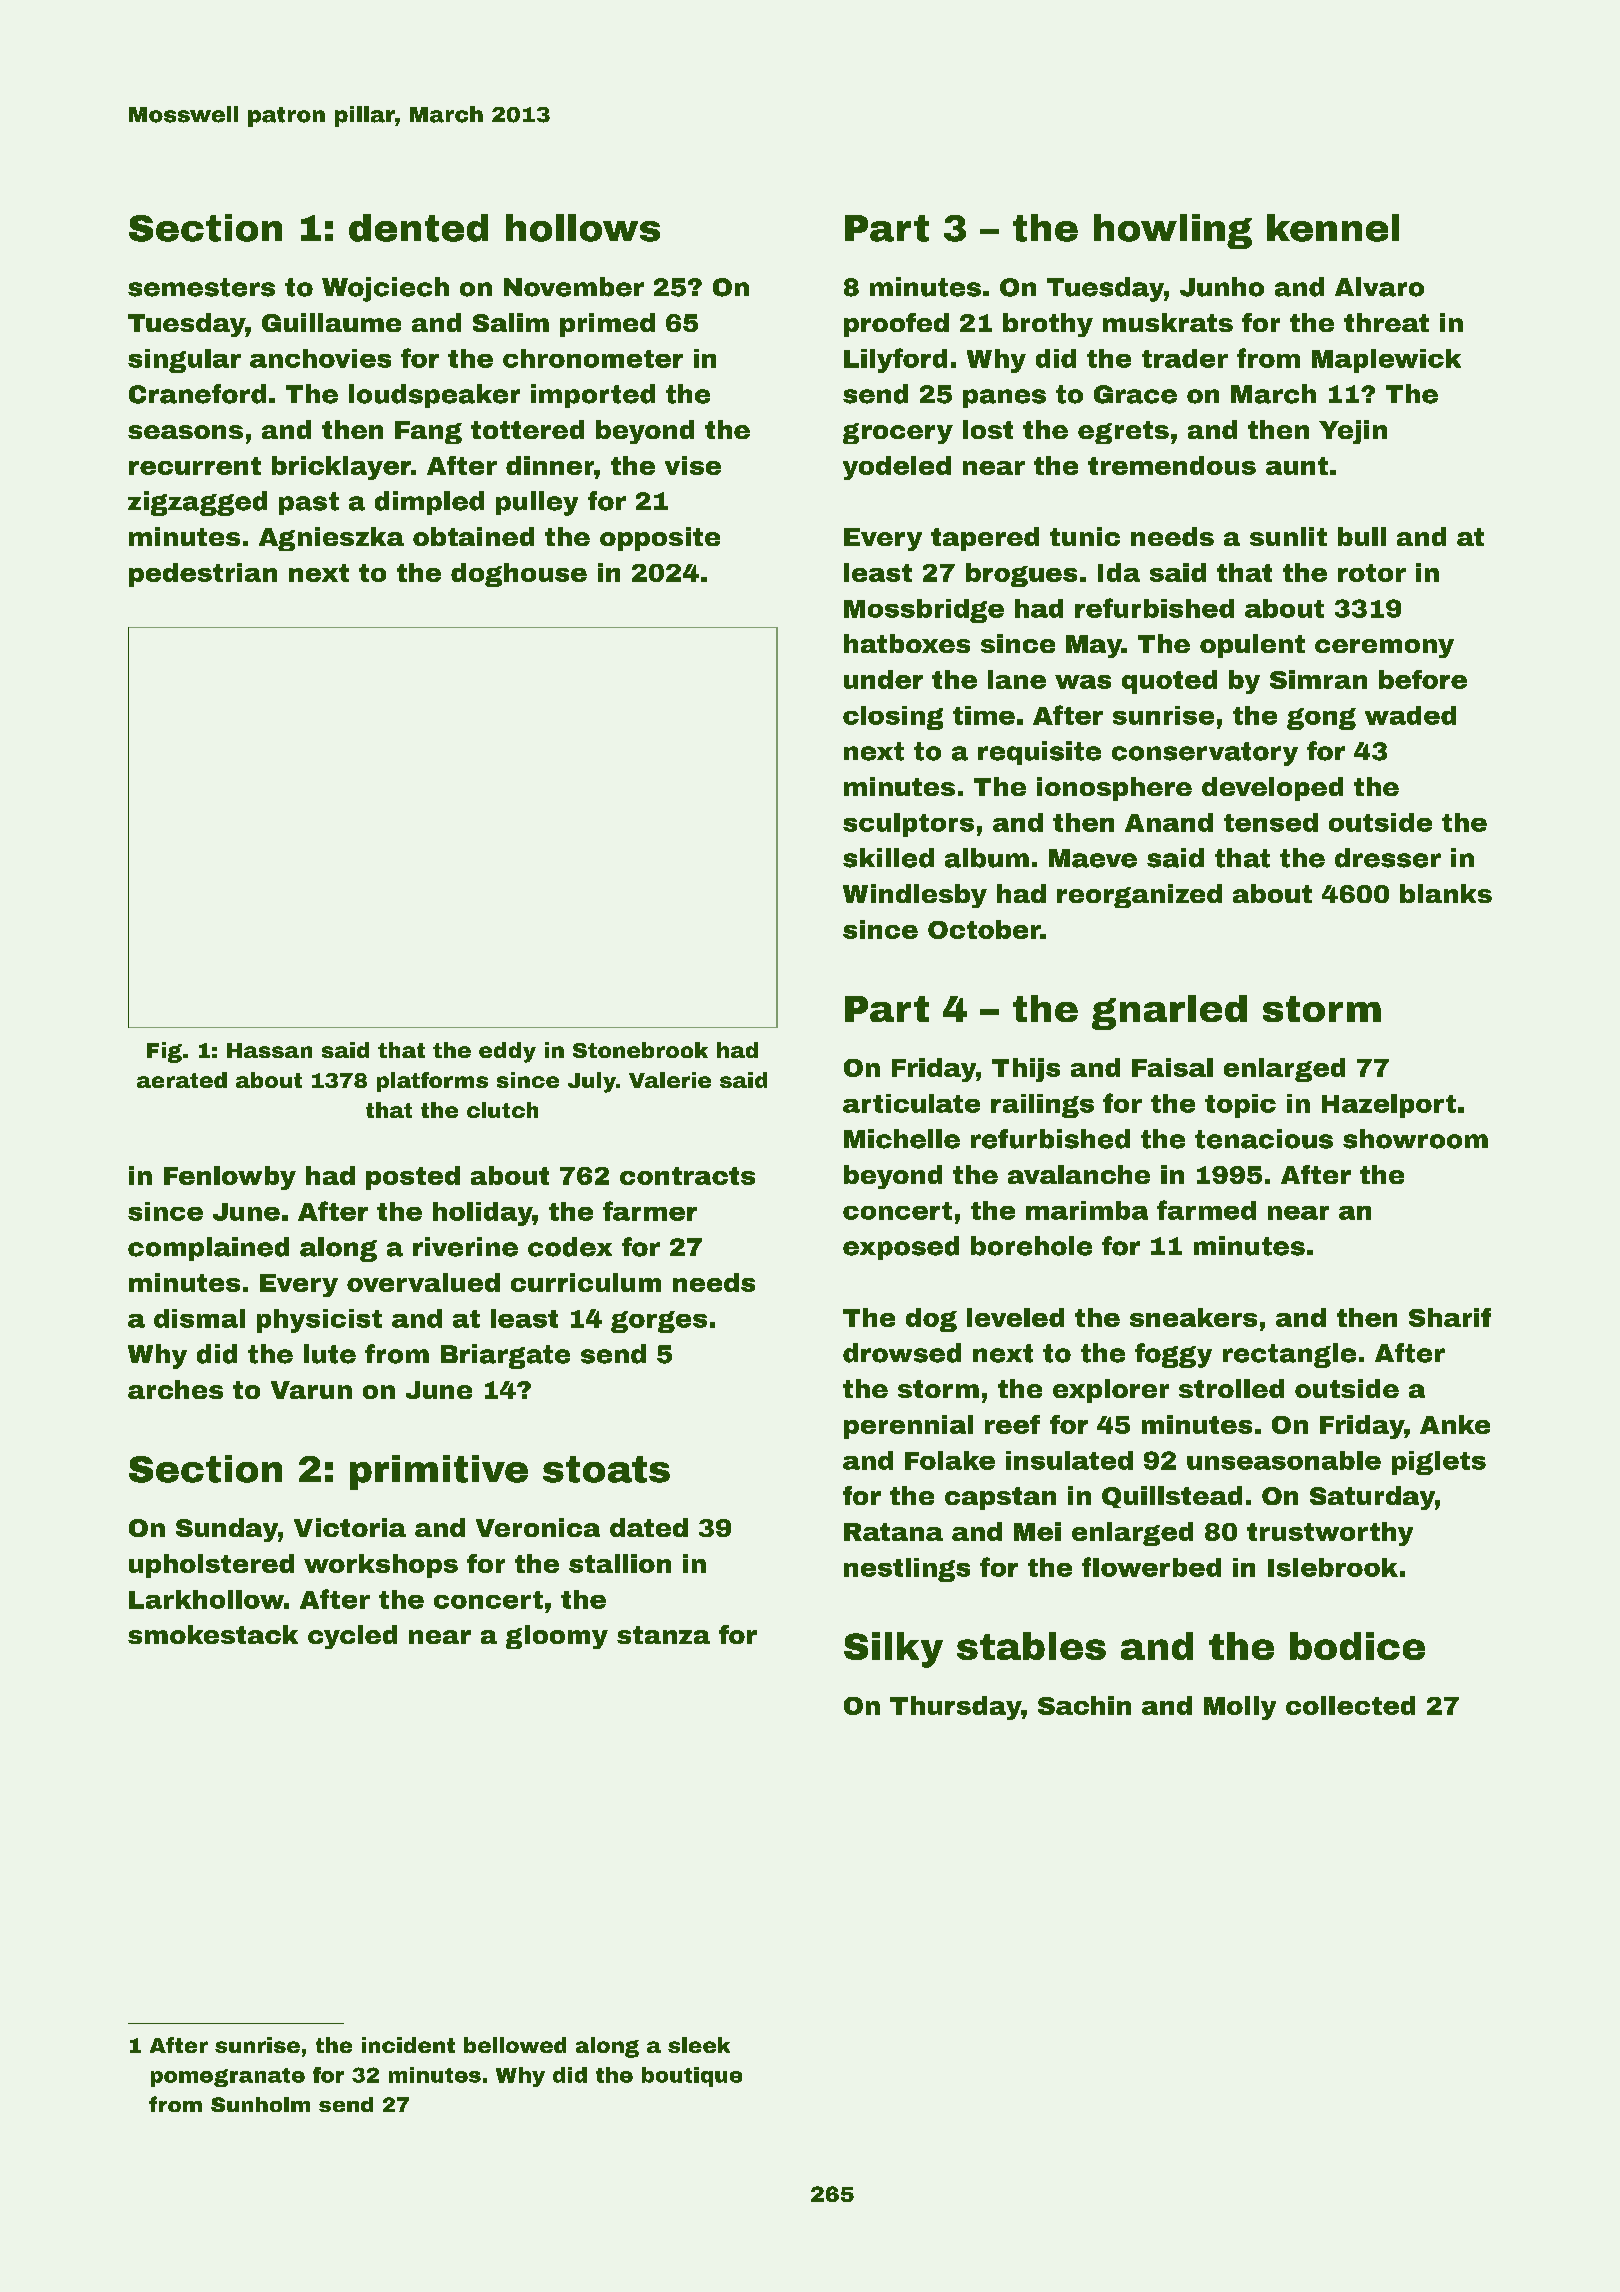 This document has height=2292, width=1620. I want to click on blanks, so click(1446, 893).
